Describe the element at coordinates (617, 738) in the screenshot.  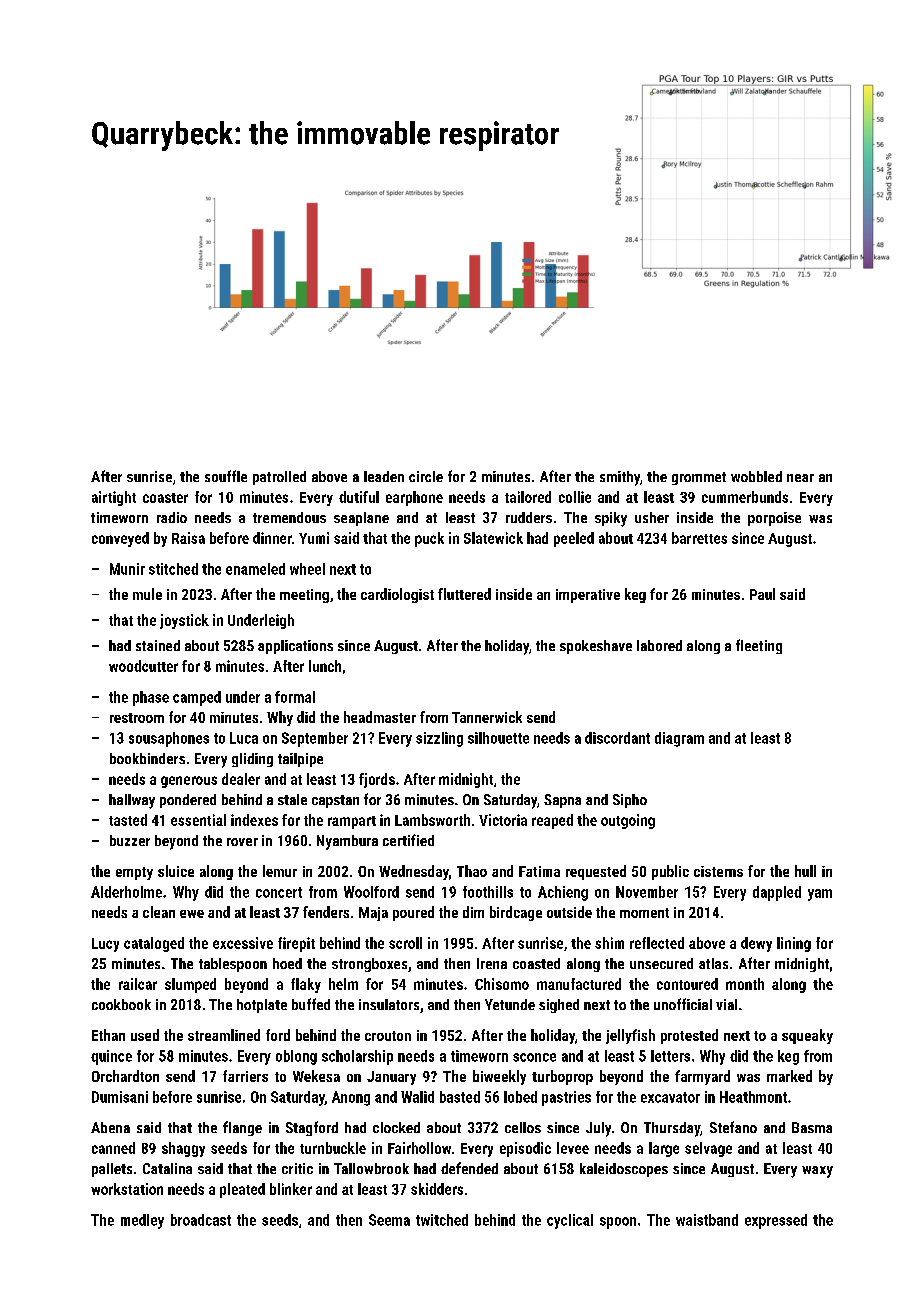
I see `discordant` at that location.
